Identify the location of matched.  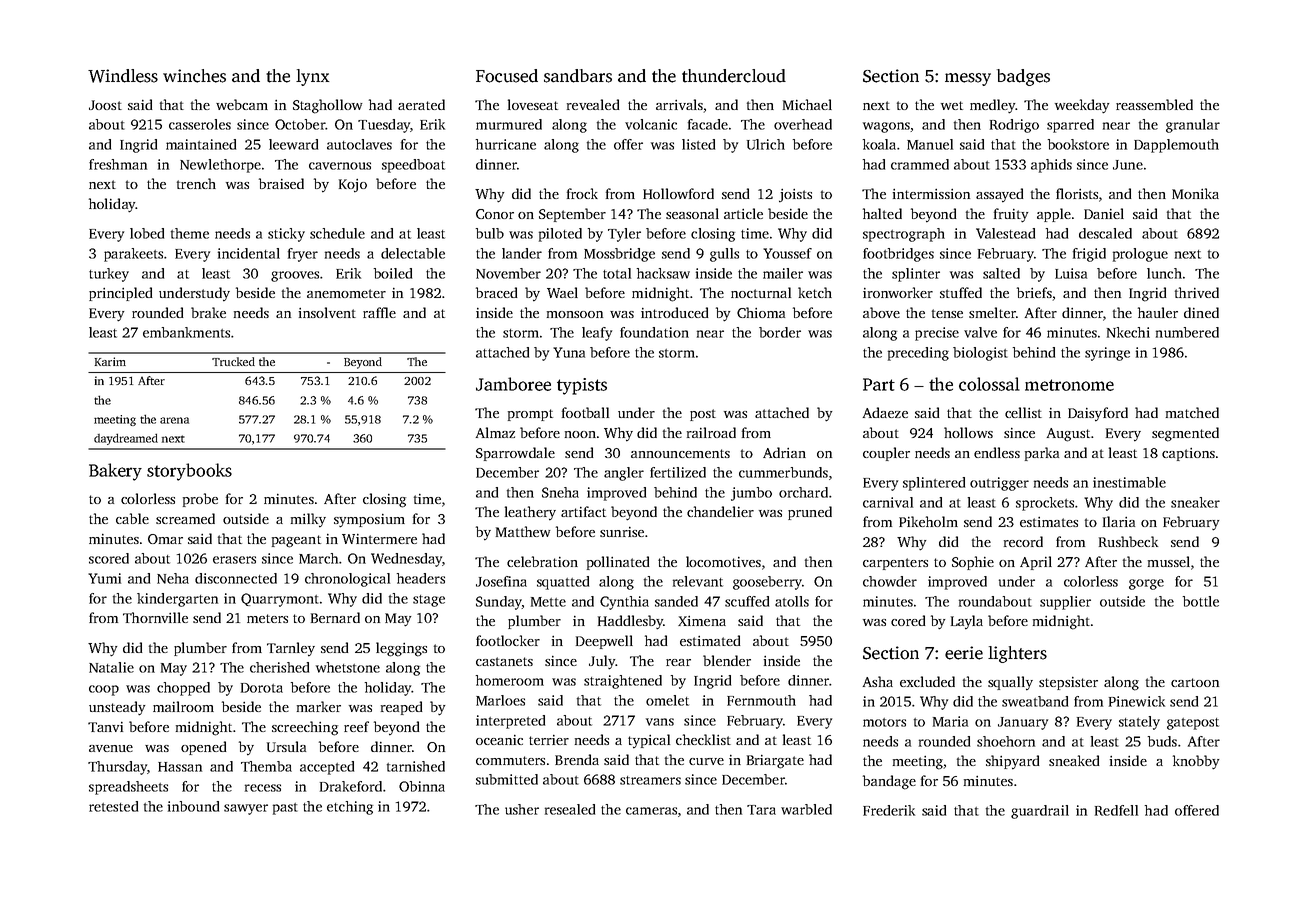
(1192, 412).
